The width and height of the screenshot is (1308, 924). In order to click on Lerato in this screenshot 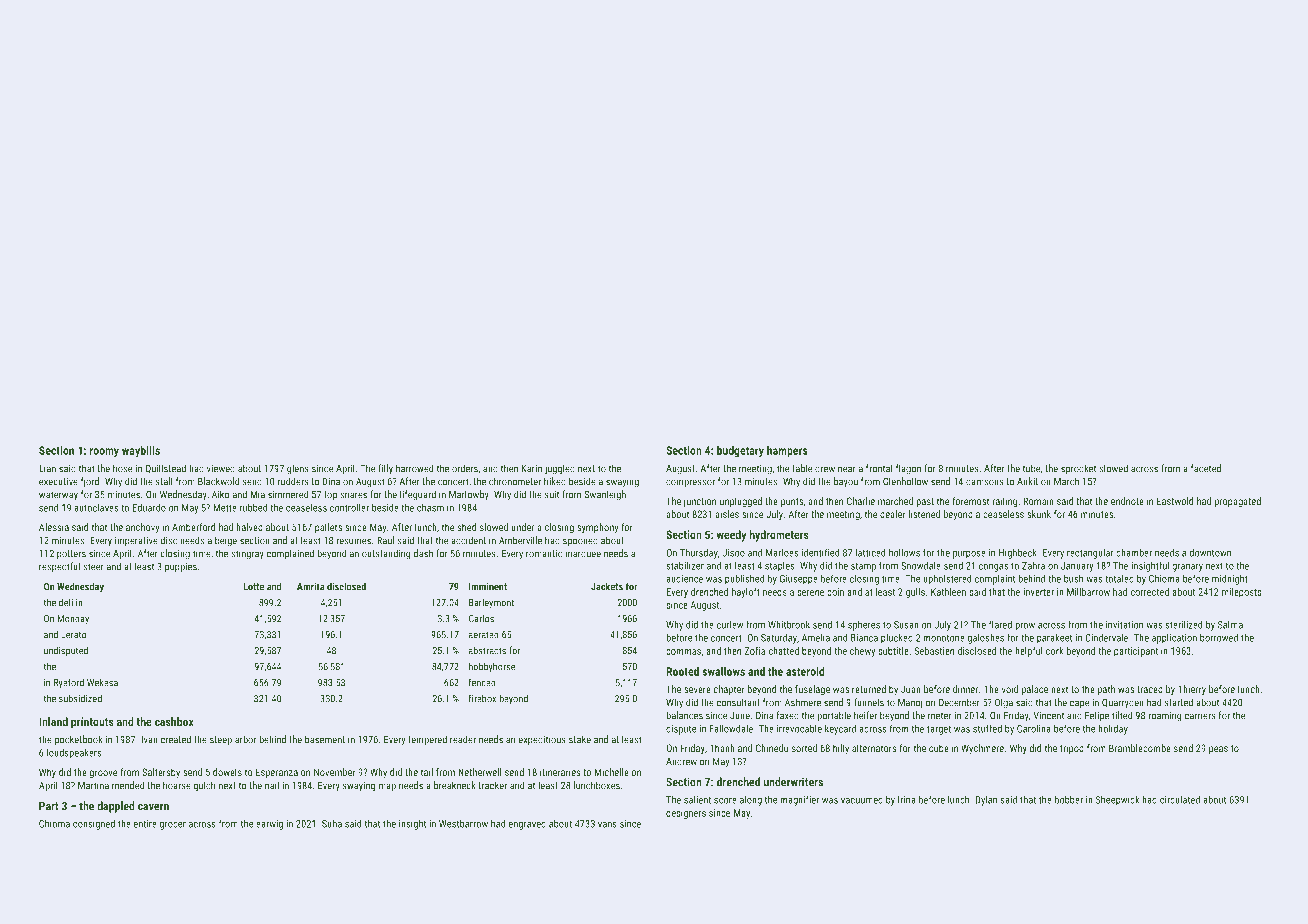, I will do `click(73, 635)`.
